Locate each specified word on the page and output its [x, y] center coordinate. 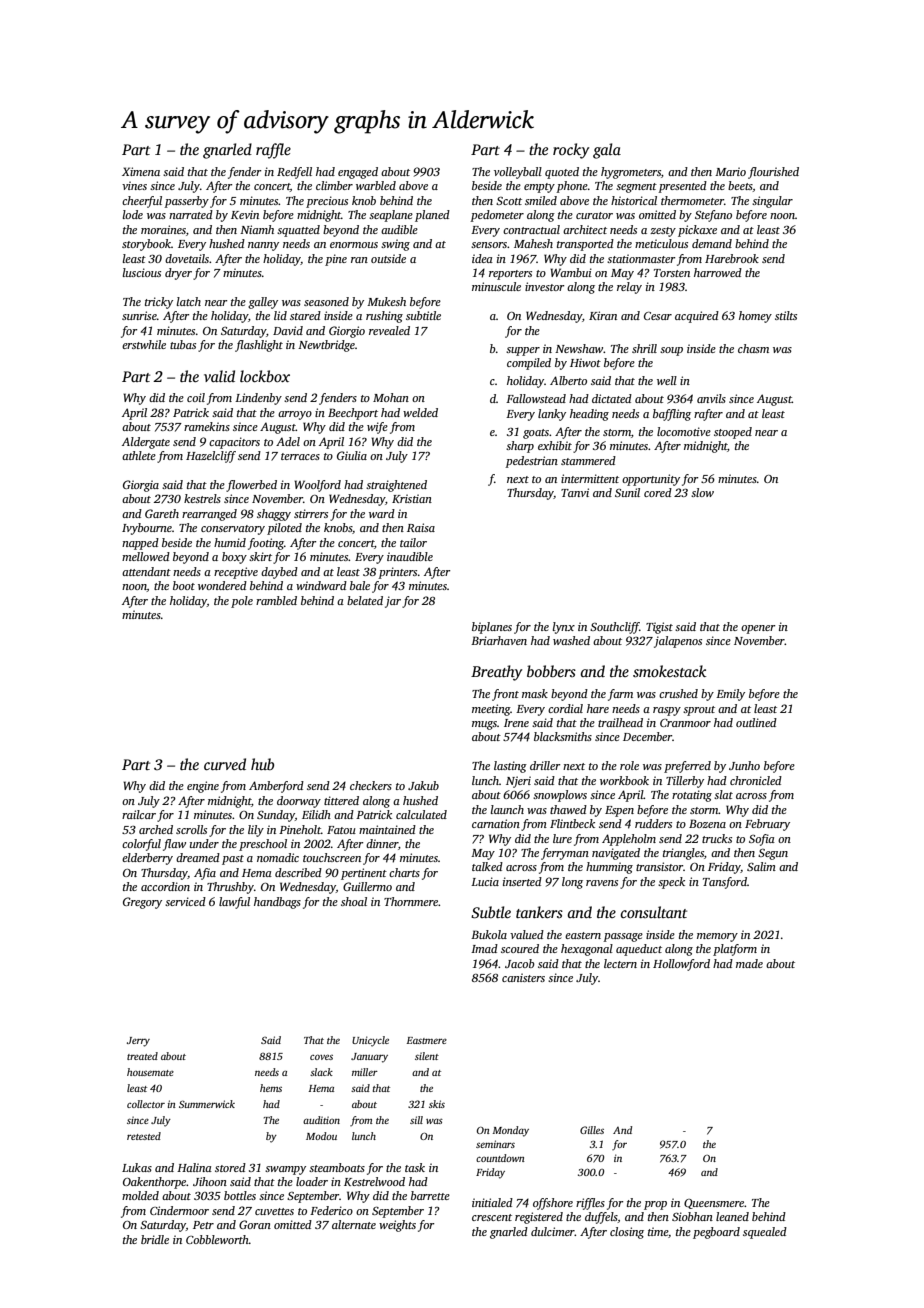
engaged [358, 173]
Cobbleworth [217, 1239]
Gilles [592, 1130]
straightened [396, 486]
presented [682, 187]
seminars [495, 1144]
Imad [484, 948]
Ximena [141, 171]
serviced [185, 901]
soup [671, 351]
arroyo [295, 415]
